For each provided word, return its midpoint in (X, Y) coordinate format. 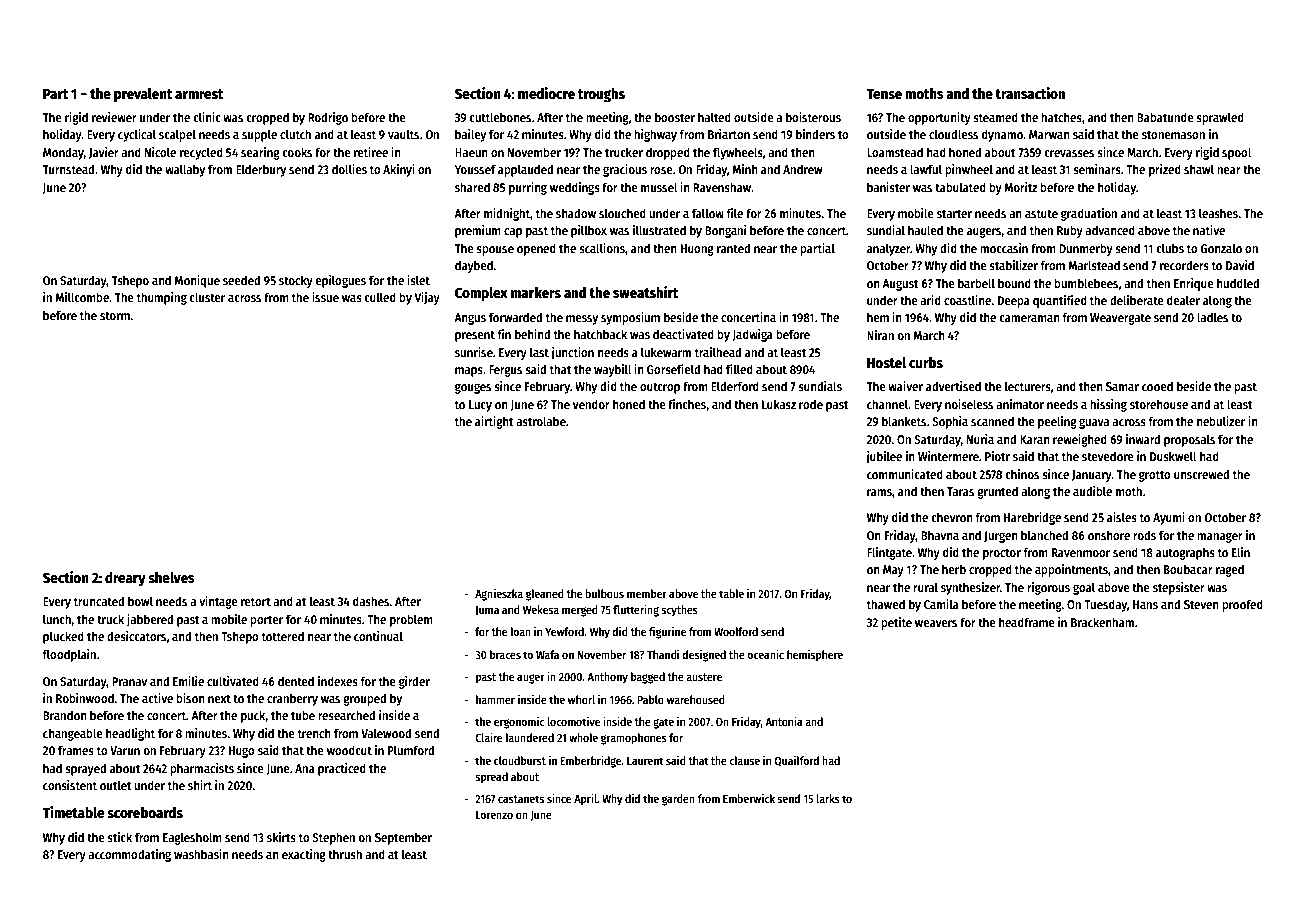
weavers (936, 623)
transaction (1030, 93)
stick (119, 837)
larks (828, 798)
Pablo (650, 699)
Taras (960, 491)
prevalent (143, 95)
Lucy (480, 406)
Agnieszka (499, 595)
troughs (601, 95)
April (585, 800)
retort (256, 601)
